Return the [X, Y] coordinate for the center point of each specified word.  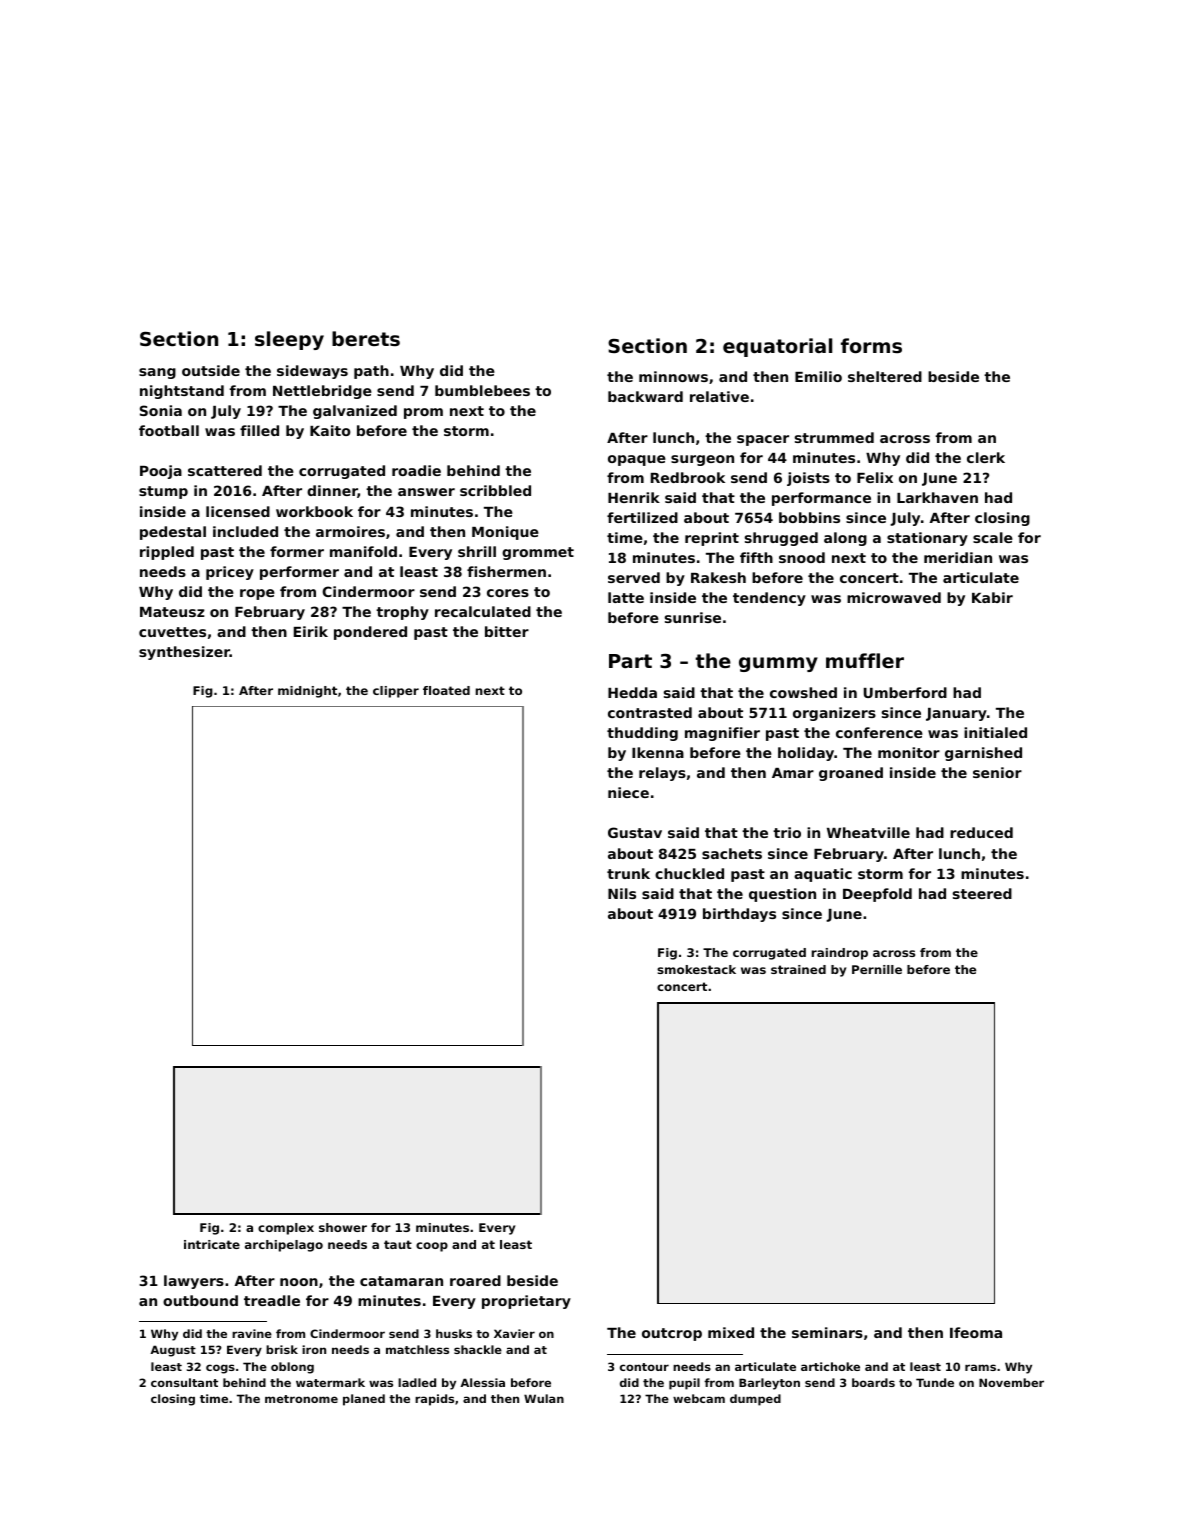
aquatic [823, 875]
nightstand [182, 392]
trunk [628, 873]
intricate [212, 1244]
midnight [307, 692]
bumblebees [482, 390]
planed [364, 1400]
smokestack [696, 969]
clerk [986, 457]
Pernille [877, 969]
